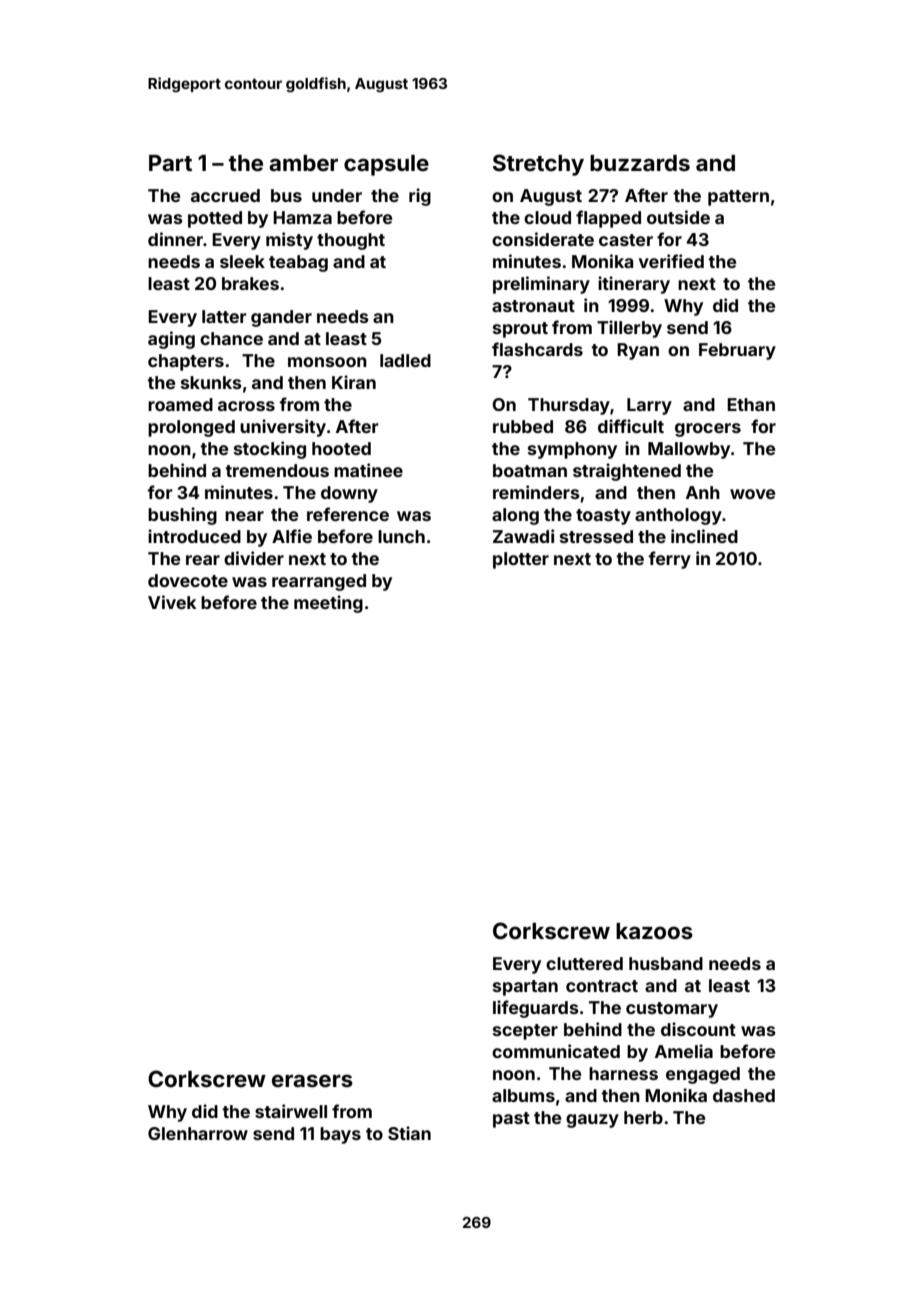 This screenshot has height=1311, width=924. I want to click on difficult, so click(631, 426).
